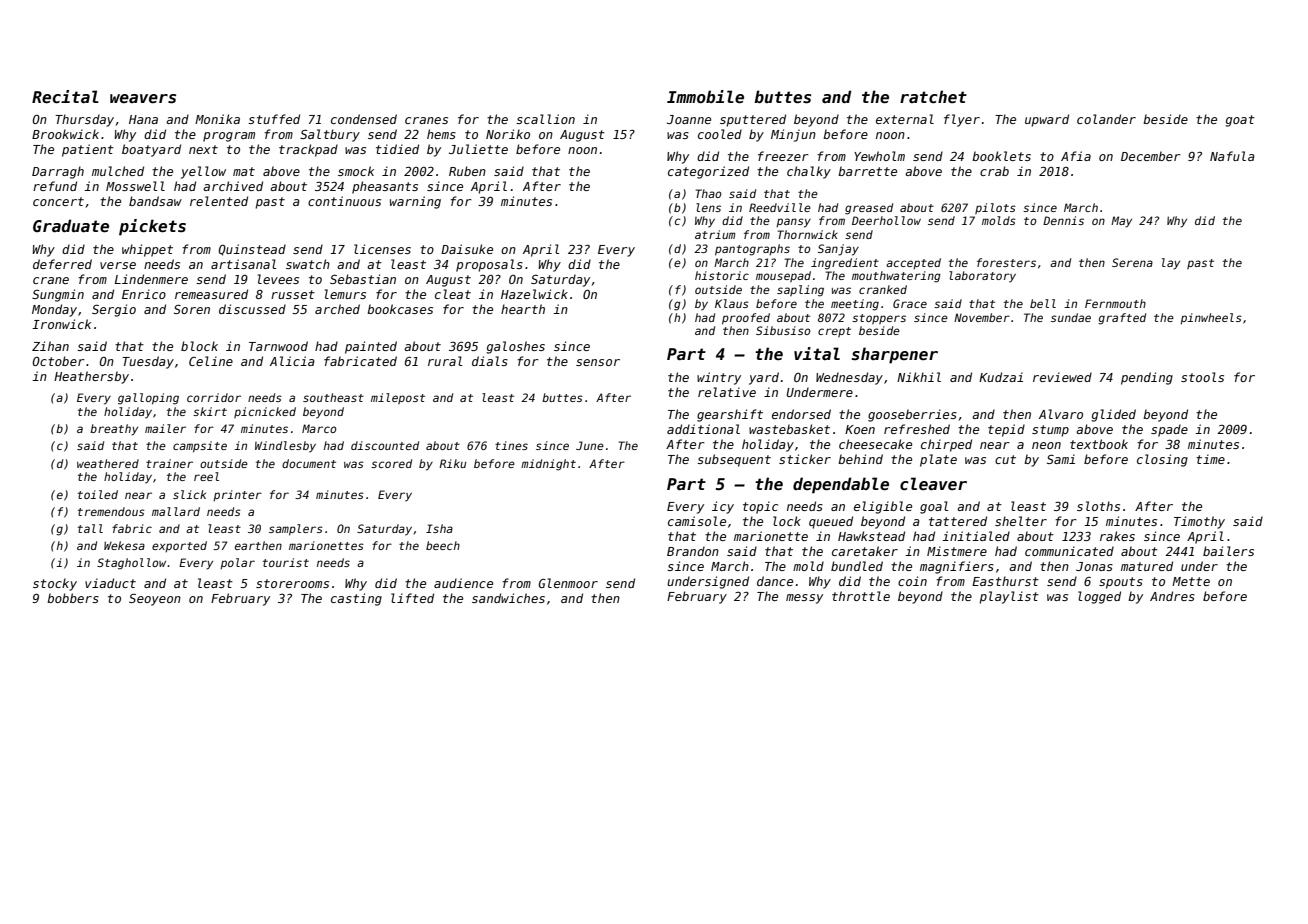 The width and height of the document is (1308, 924). Describe the element at coordinates (155, 201) in the document. I see `bandsaw` at that location.
